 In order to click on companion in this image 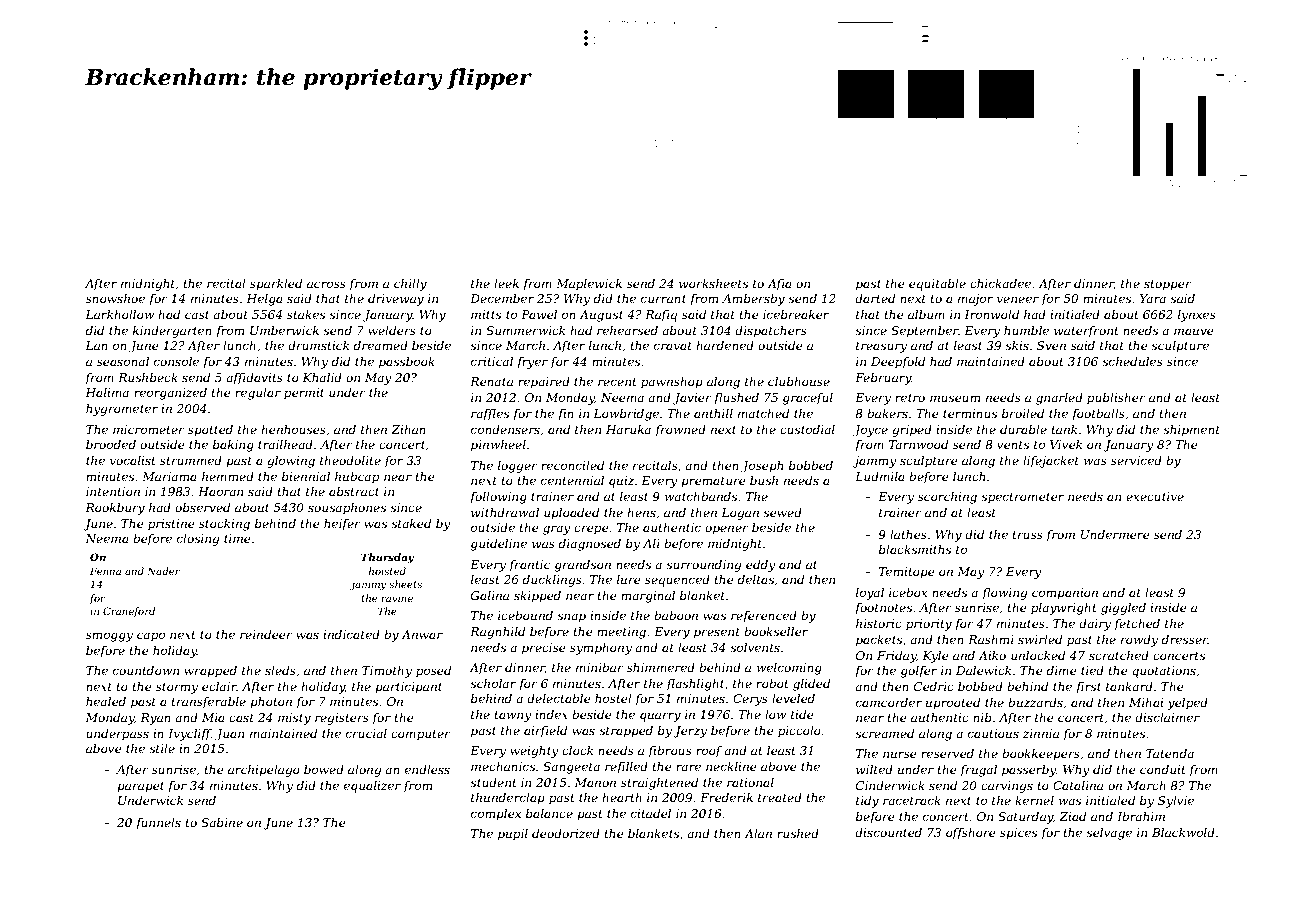, I will do `click(1065, 594)`.
